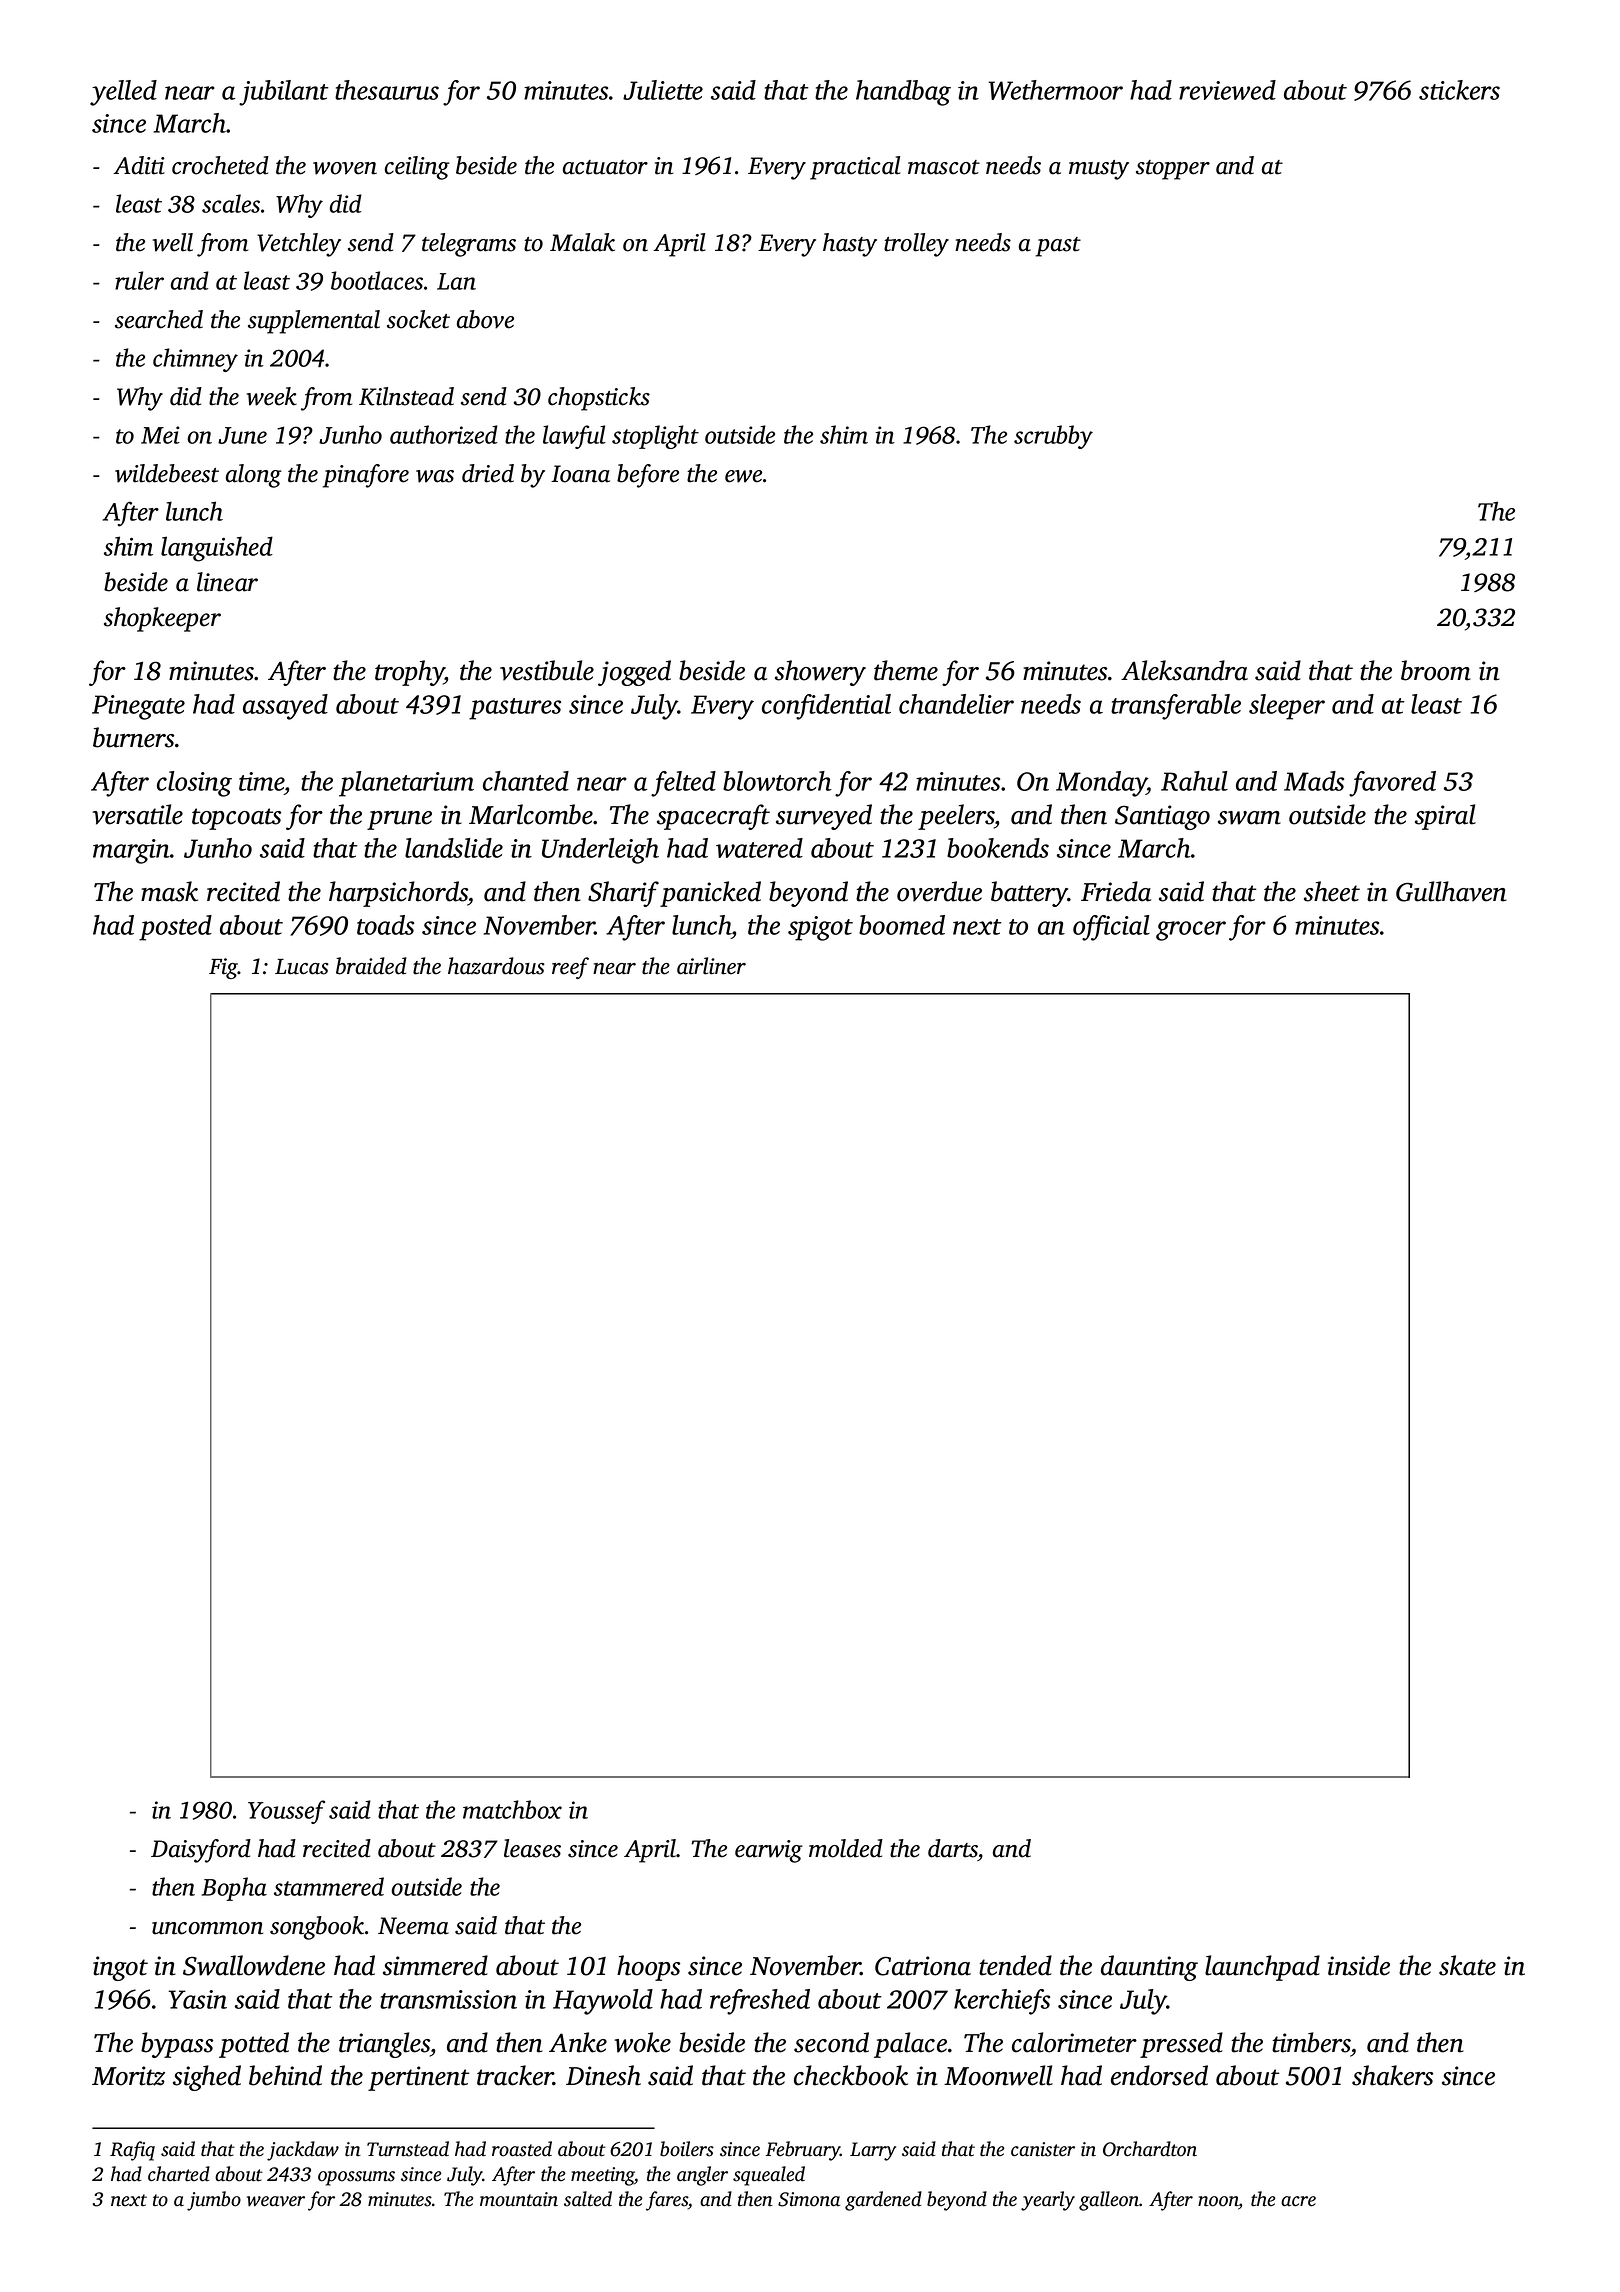 The image size is (1620, 2292). What do you see at coordinates (1262, 1968) in the screenshot?
I see `launchpad` at bounding box center [1262, 1968].
